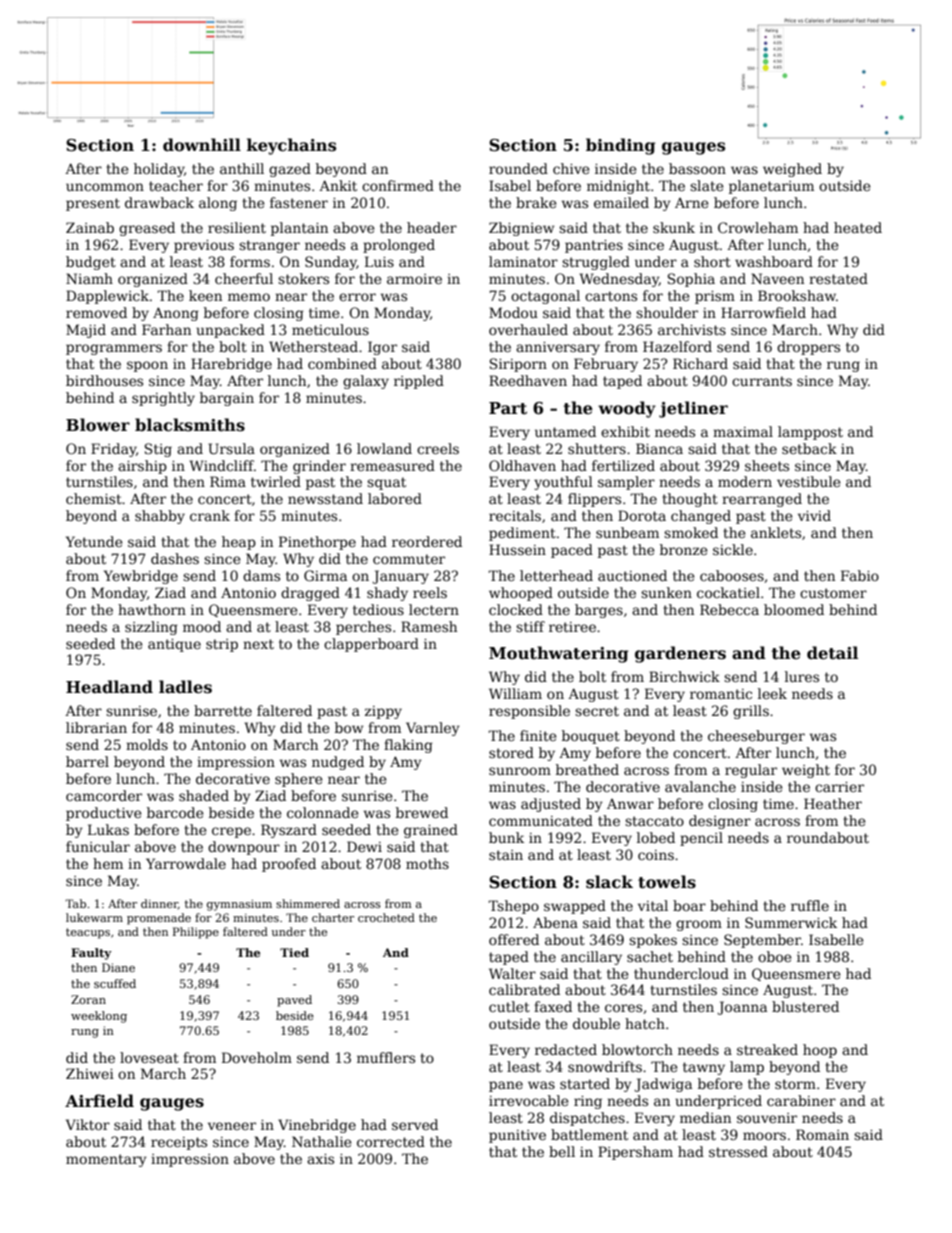 This page has height=1233, width=952. I want to click on binding, so click(620, 146).
